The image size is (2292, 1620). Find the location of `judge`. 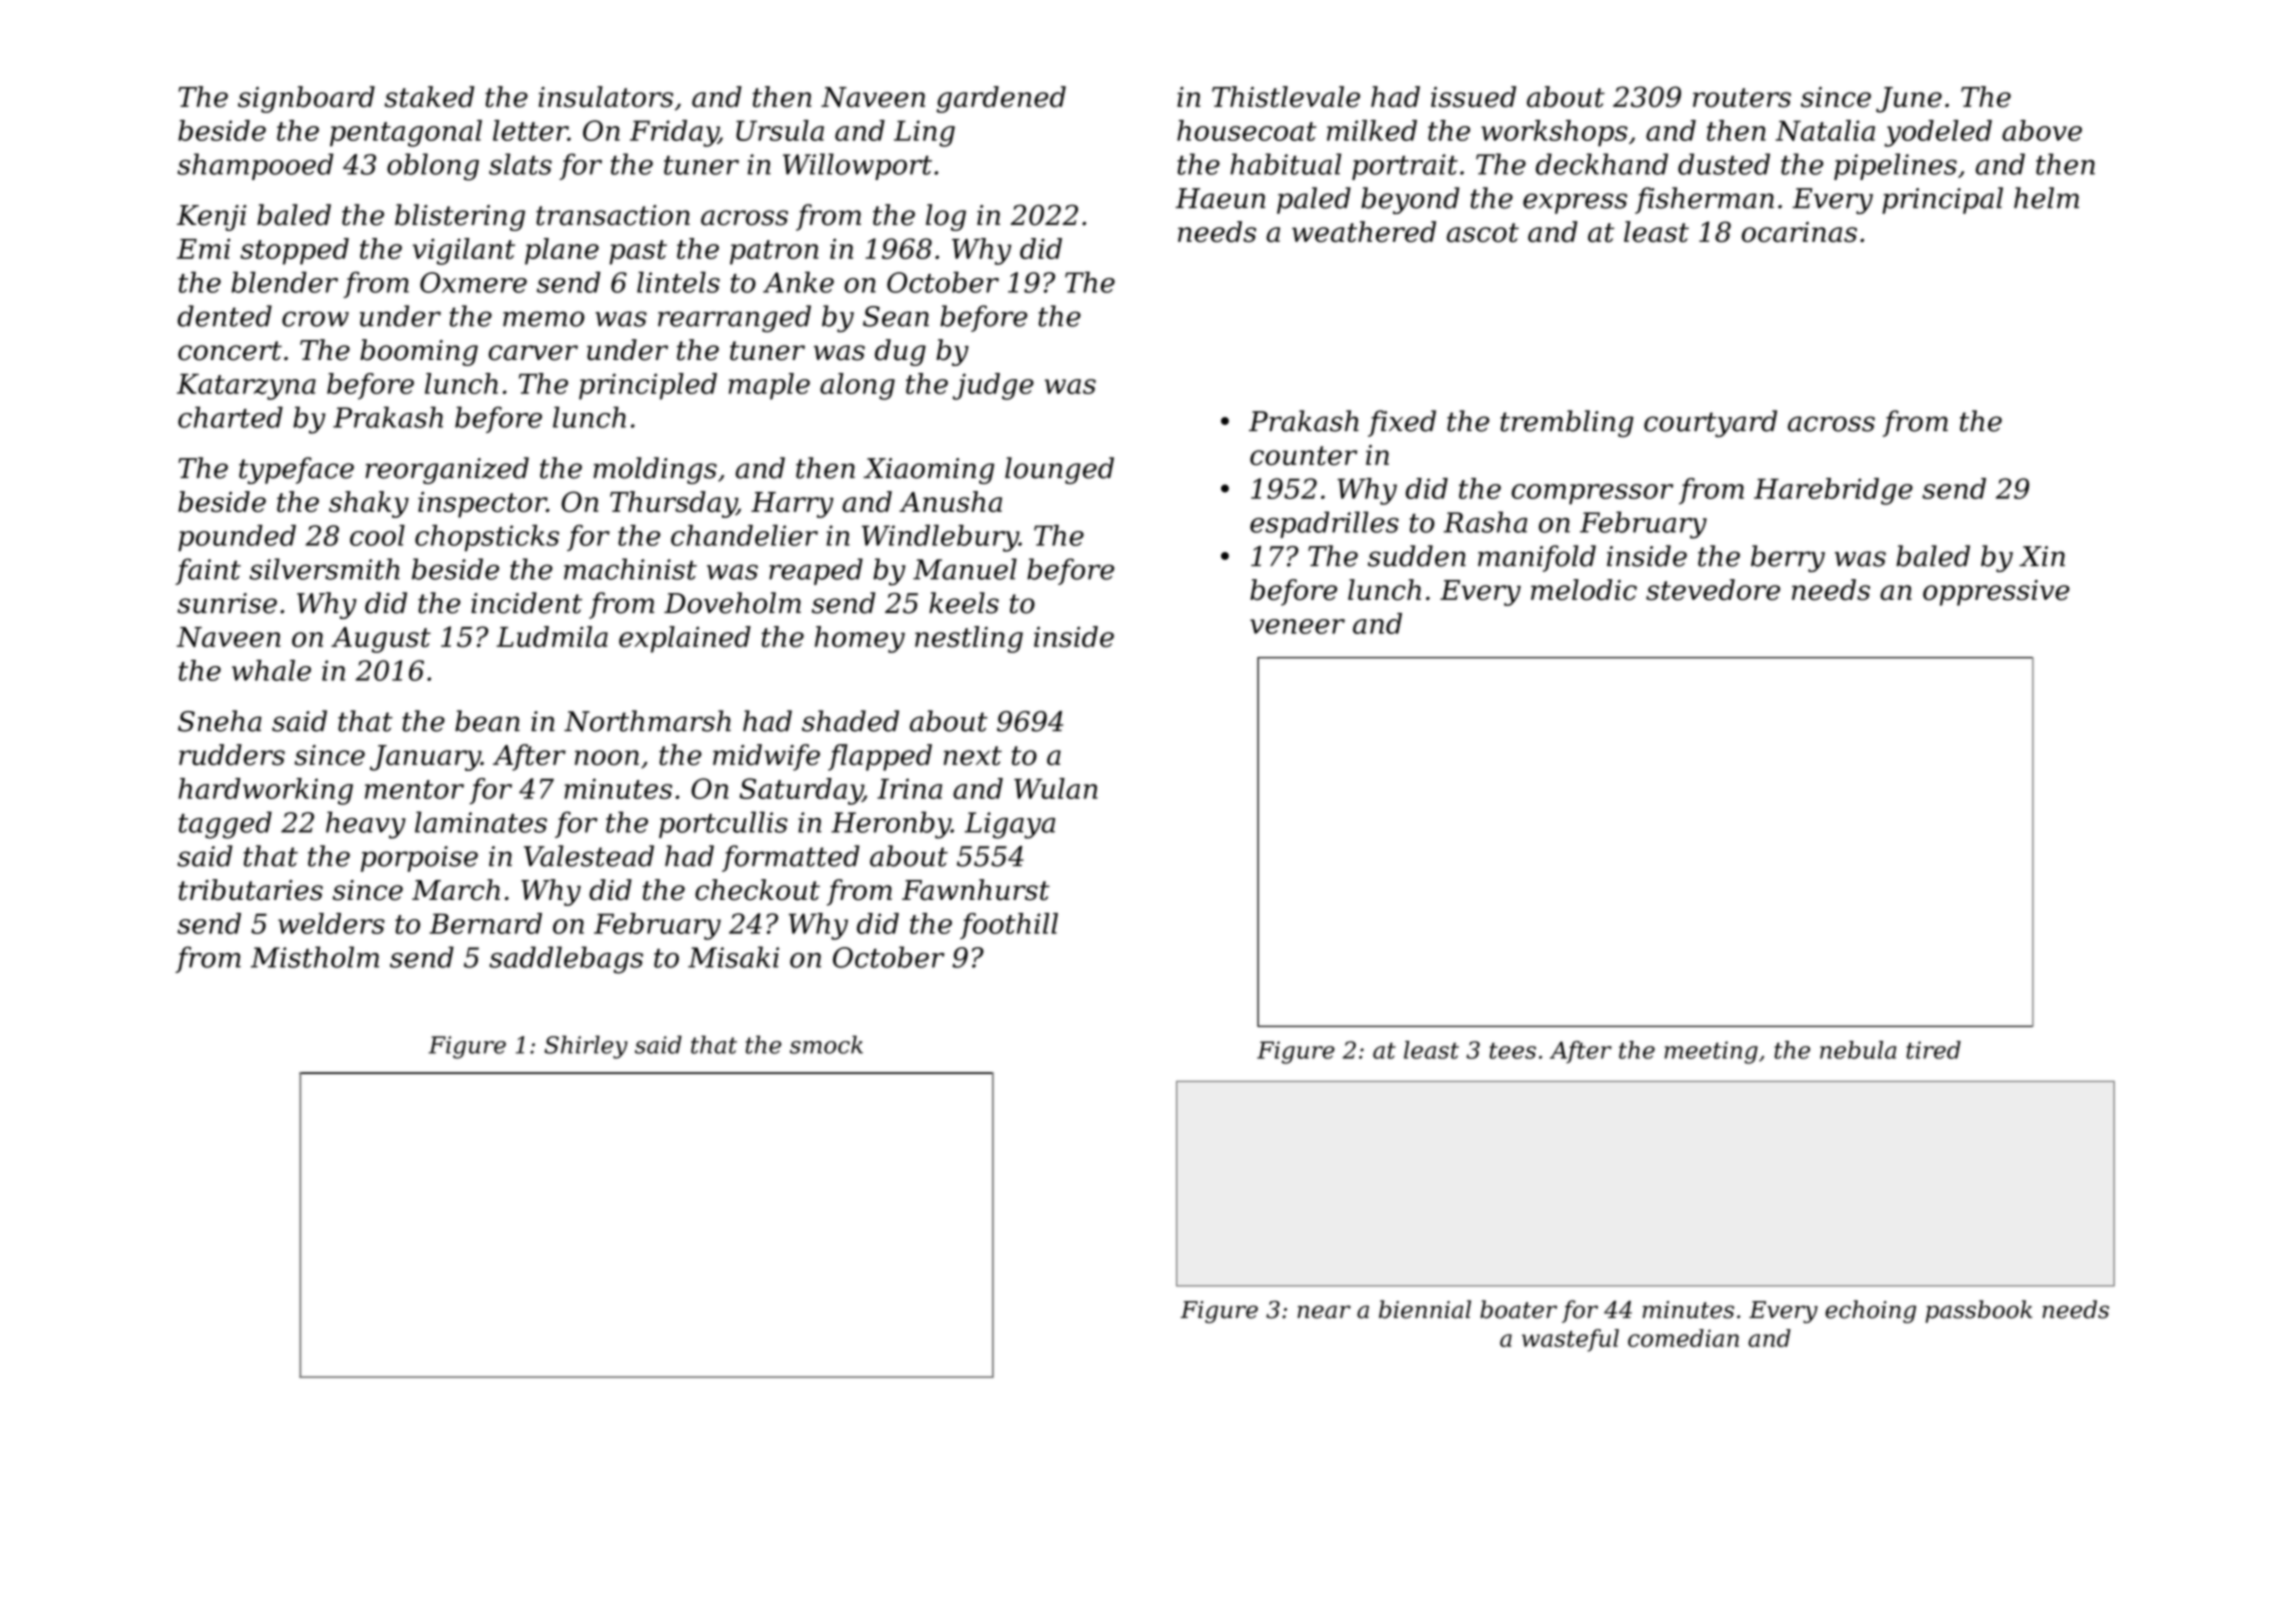

judge is located at coordinates (993, 386).
